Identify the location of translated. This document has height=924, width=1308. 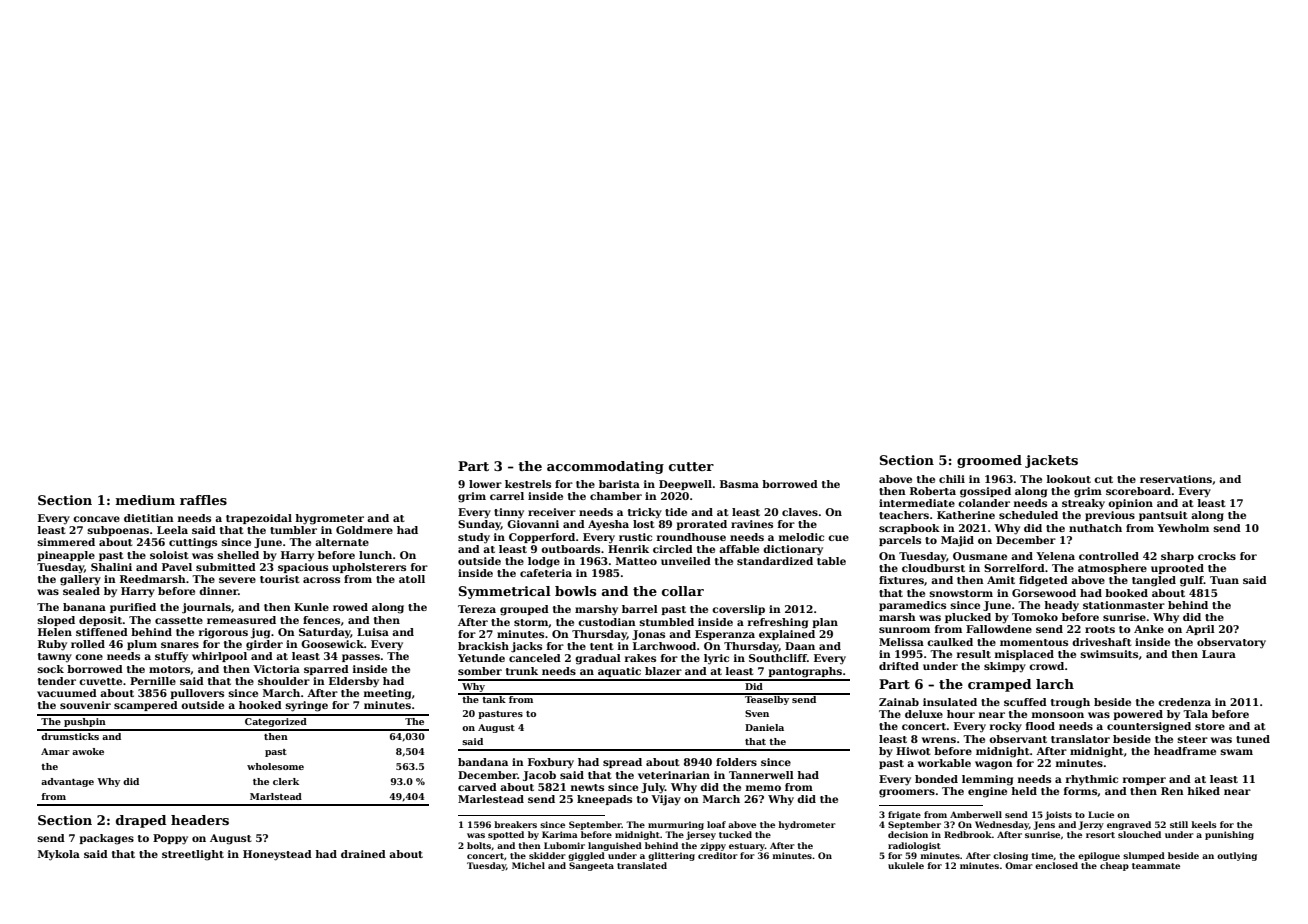
(642, 865).
